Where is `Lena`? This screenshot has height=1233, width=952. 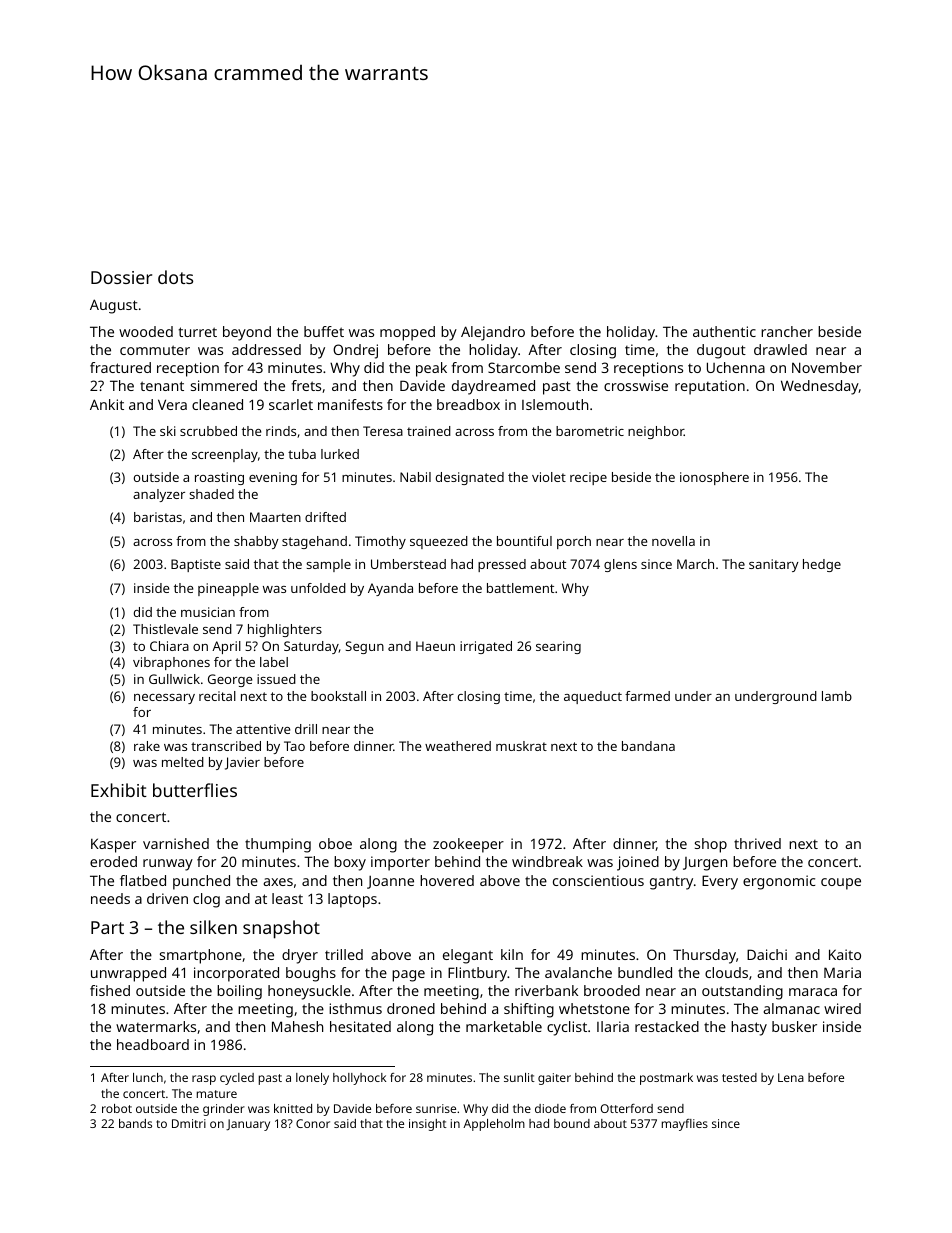
Lena is located at coordinates (791, 1077).
